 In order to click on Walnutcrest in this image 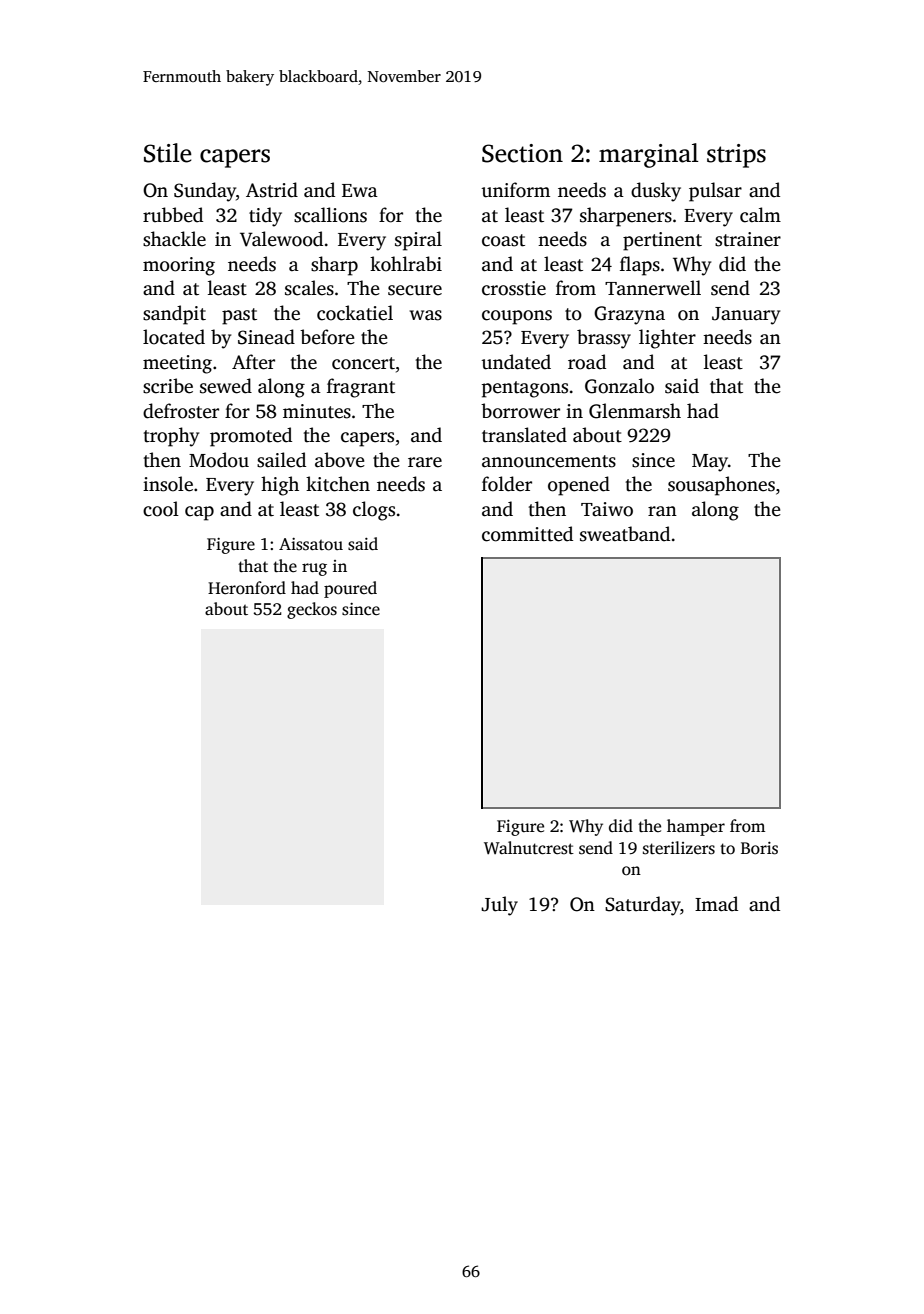, I will do `click(529, 848)`.
